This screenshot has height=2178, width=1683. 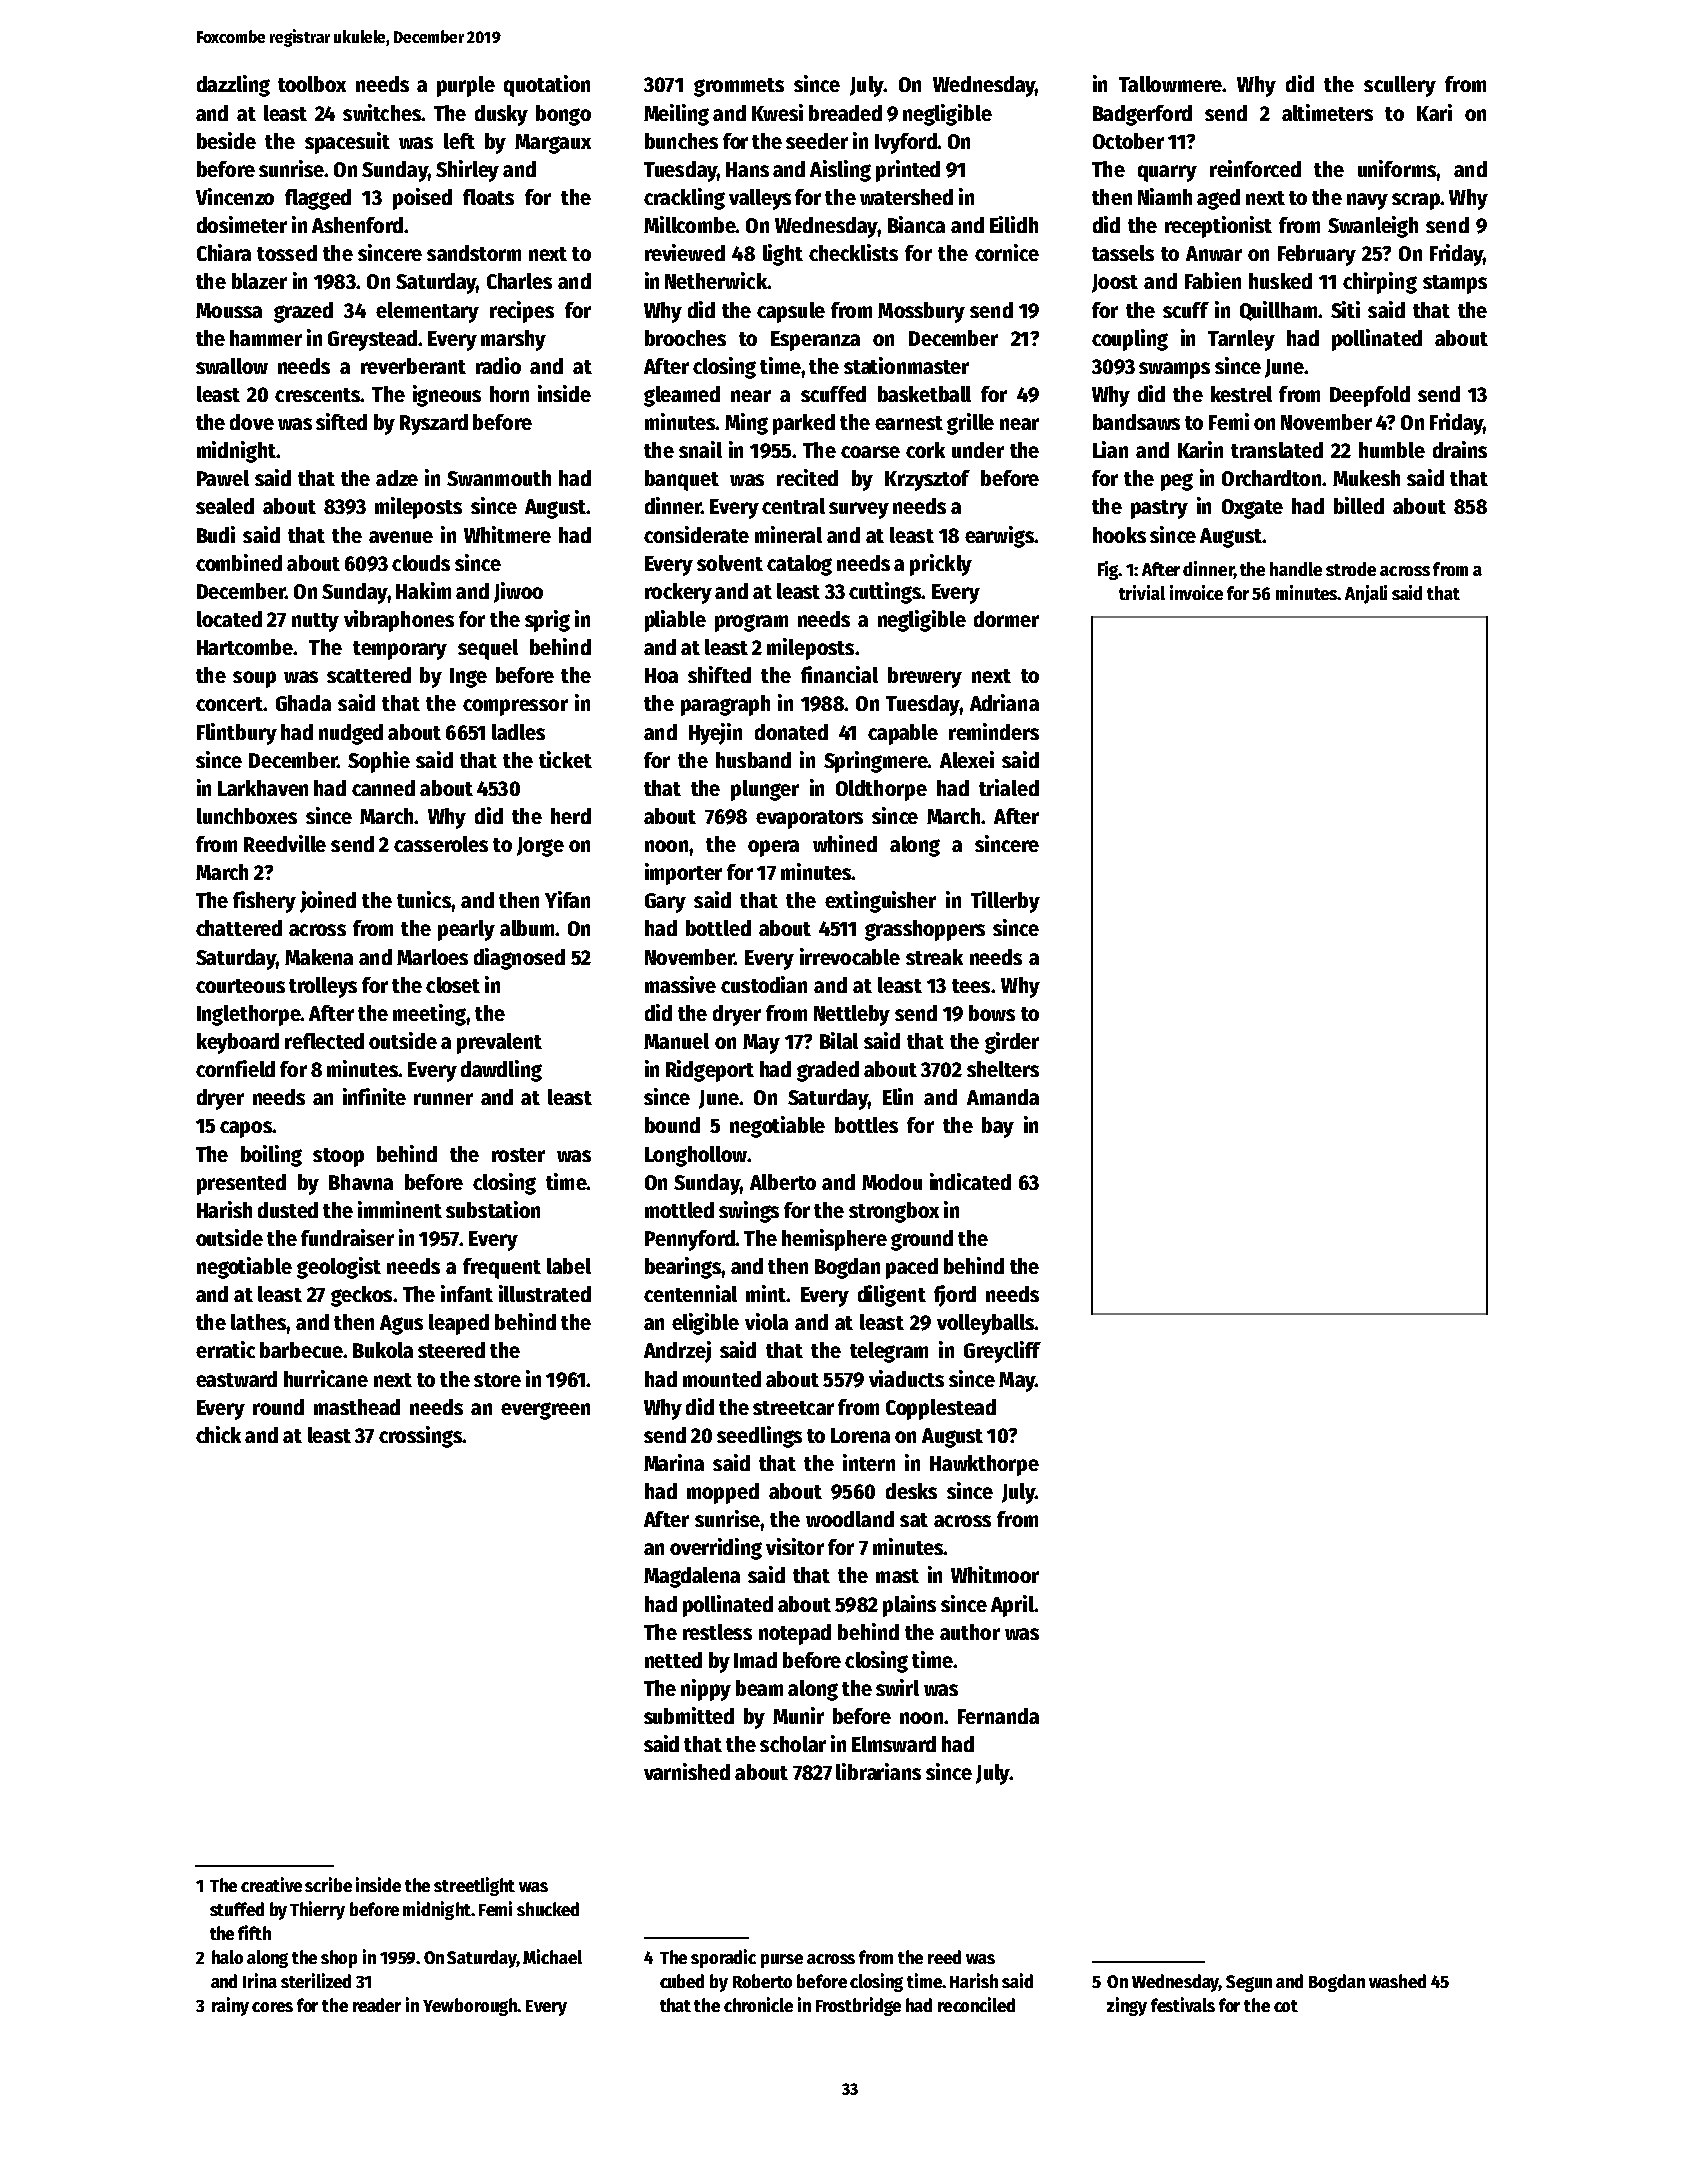 What do you see at coordinates (1455, 284) in the screenshot?
I see `stamps` at bounding box center [1455, 284].
